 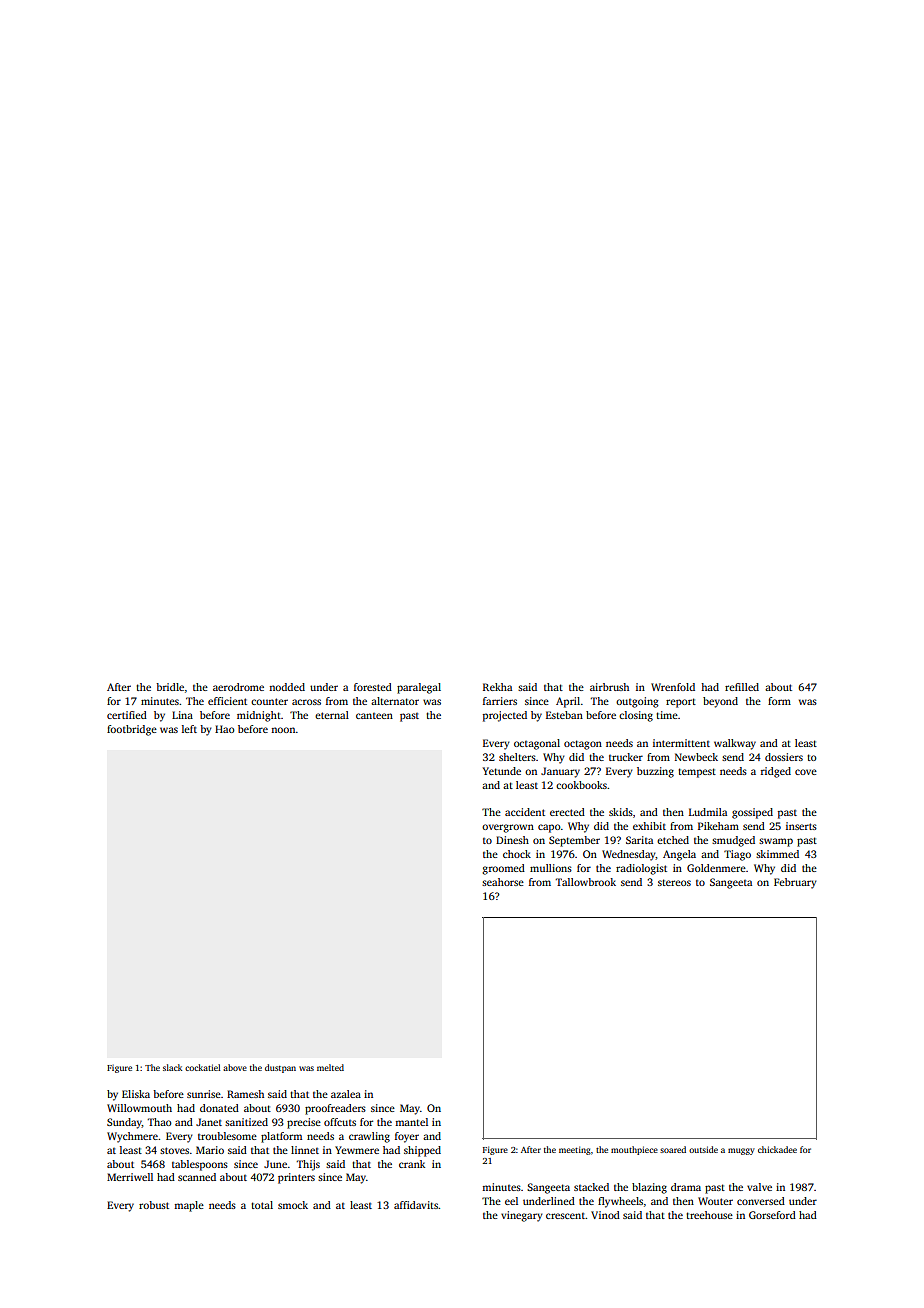 I want to click on refilled, so click(x=742, y=687).
